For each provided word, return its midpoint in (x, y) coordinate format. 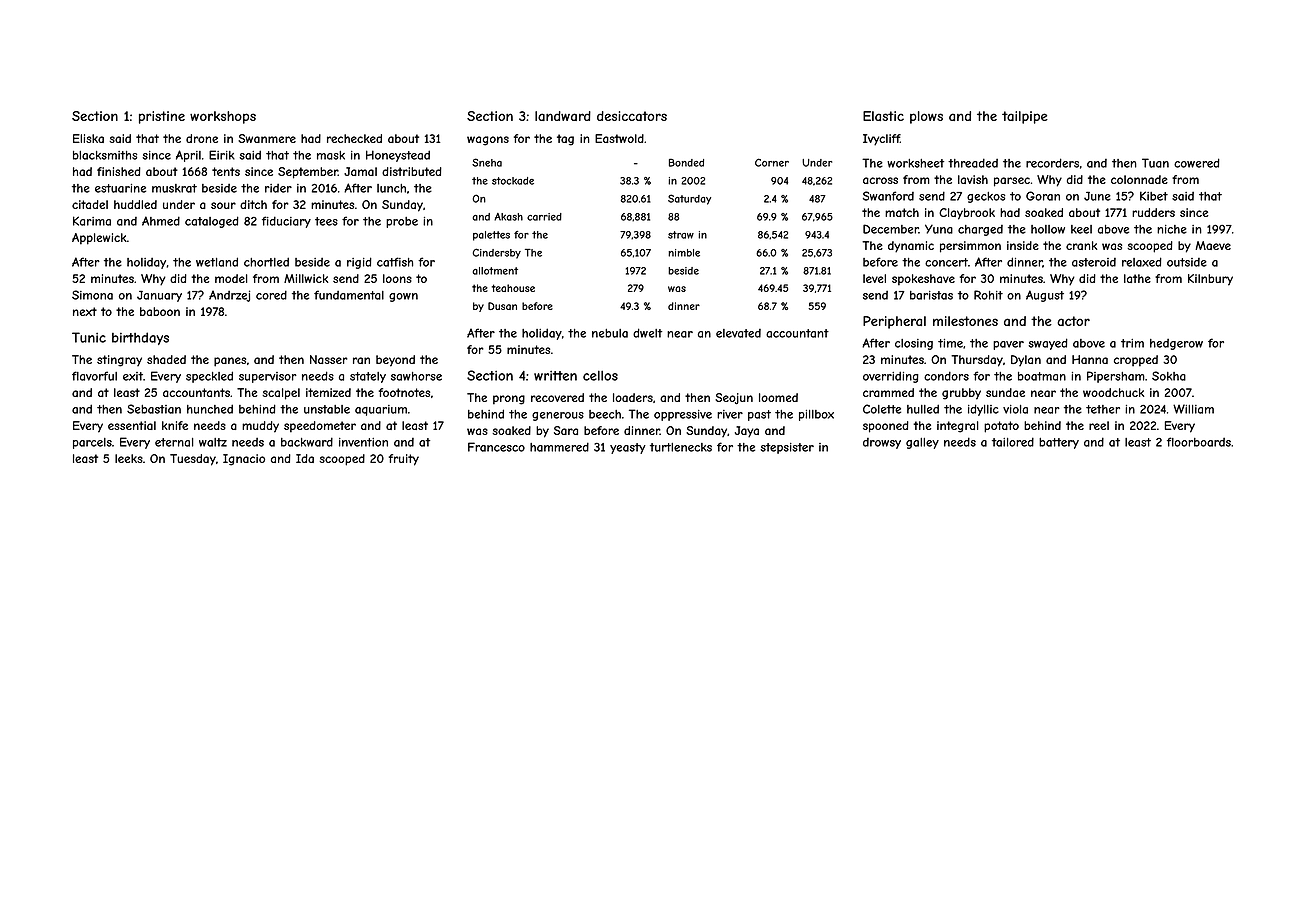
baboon (160, 311)
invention (363, 442)
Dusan (502, 306)
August (1045, 296)
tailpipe (1025, 117)
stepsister (787, 448)
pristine (162, 117)
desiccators (632, 116)
